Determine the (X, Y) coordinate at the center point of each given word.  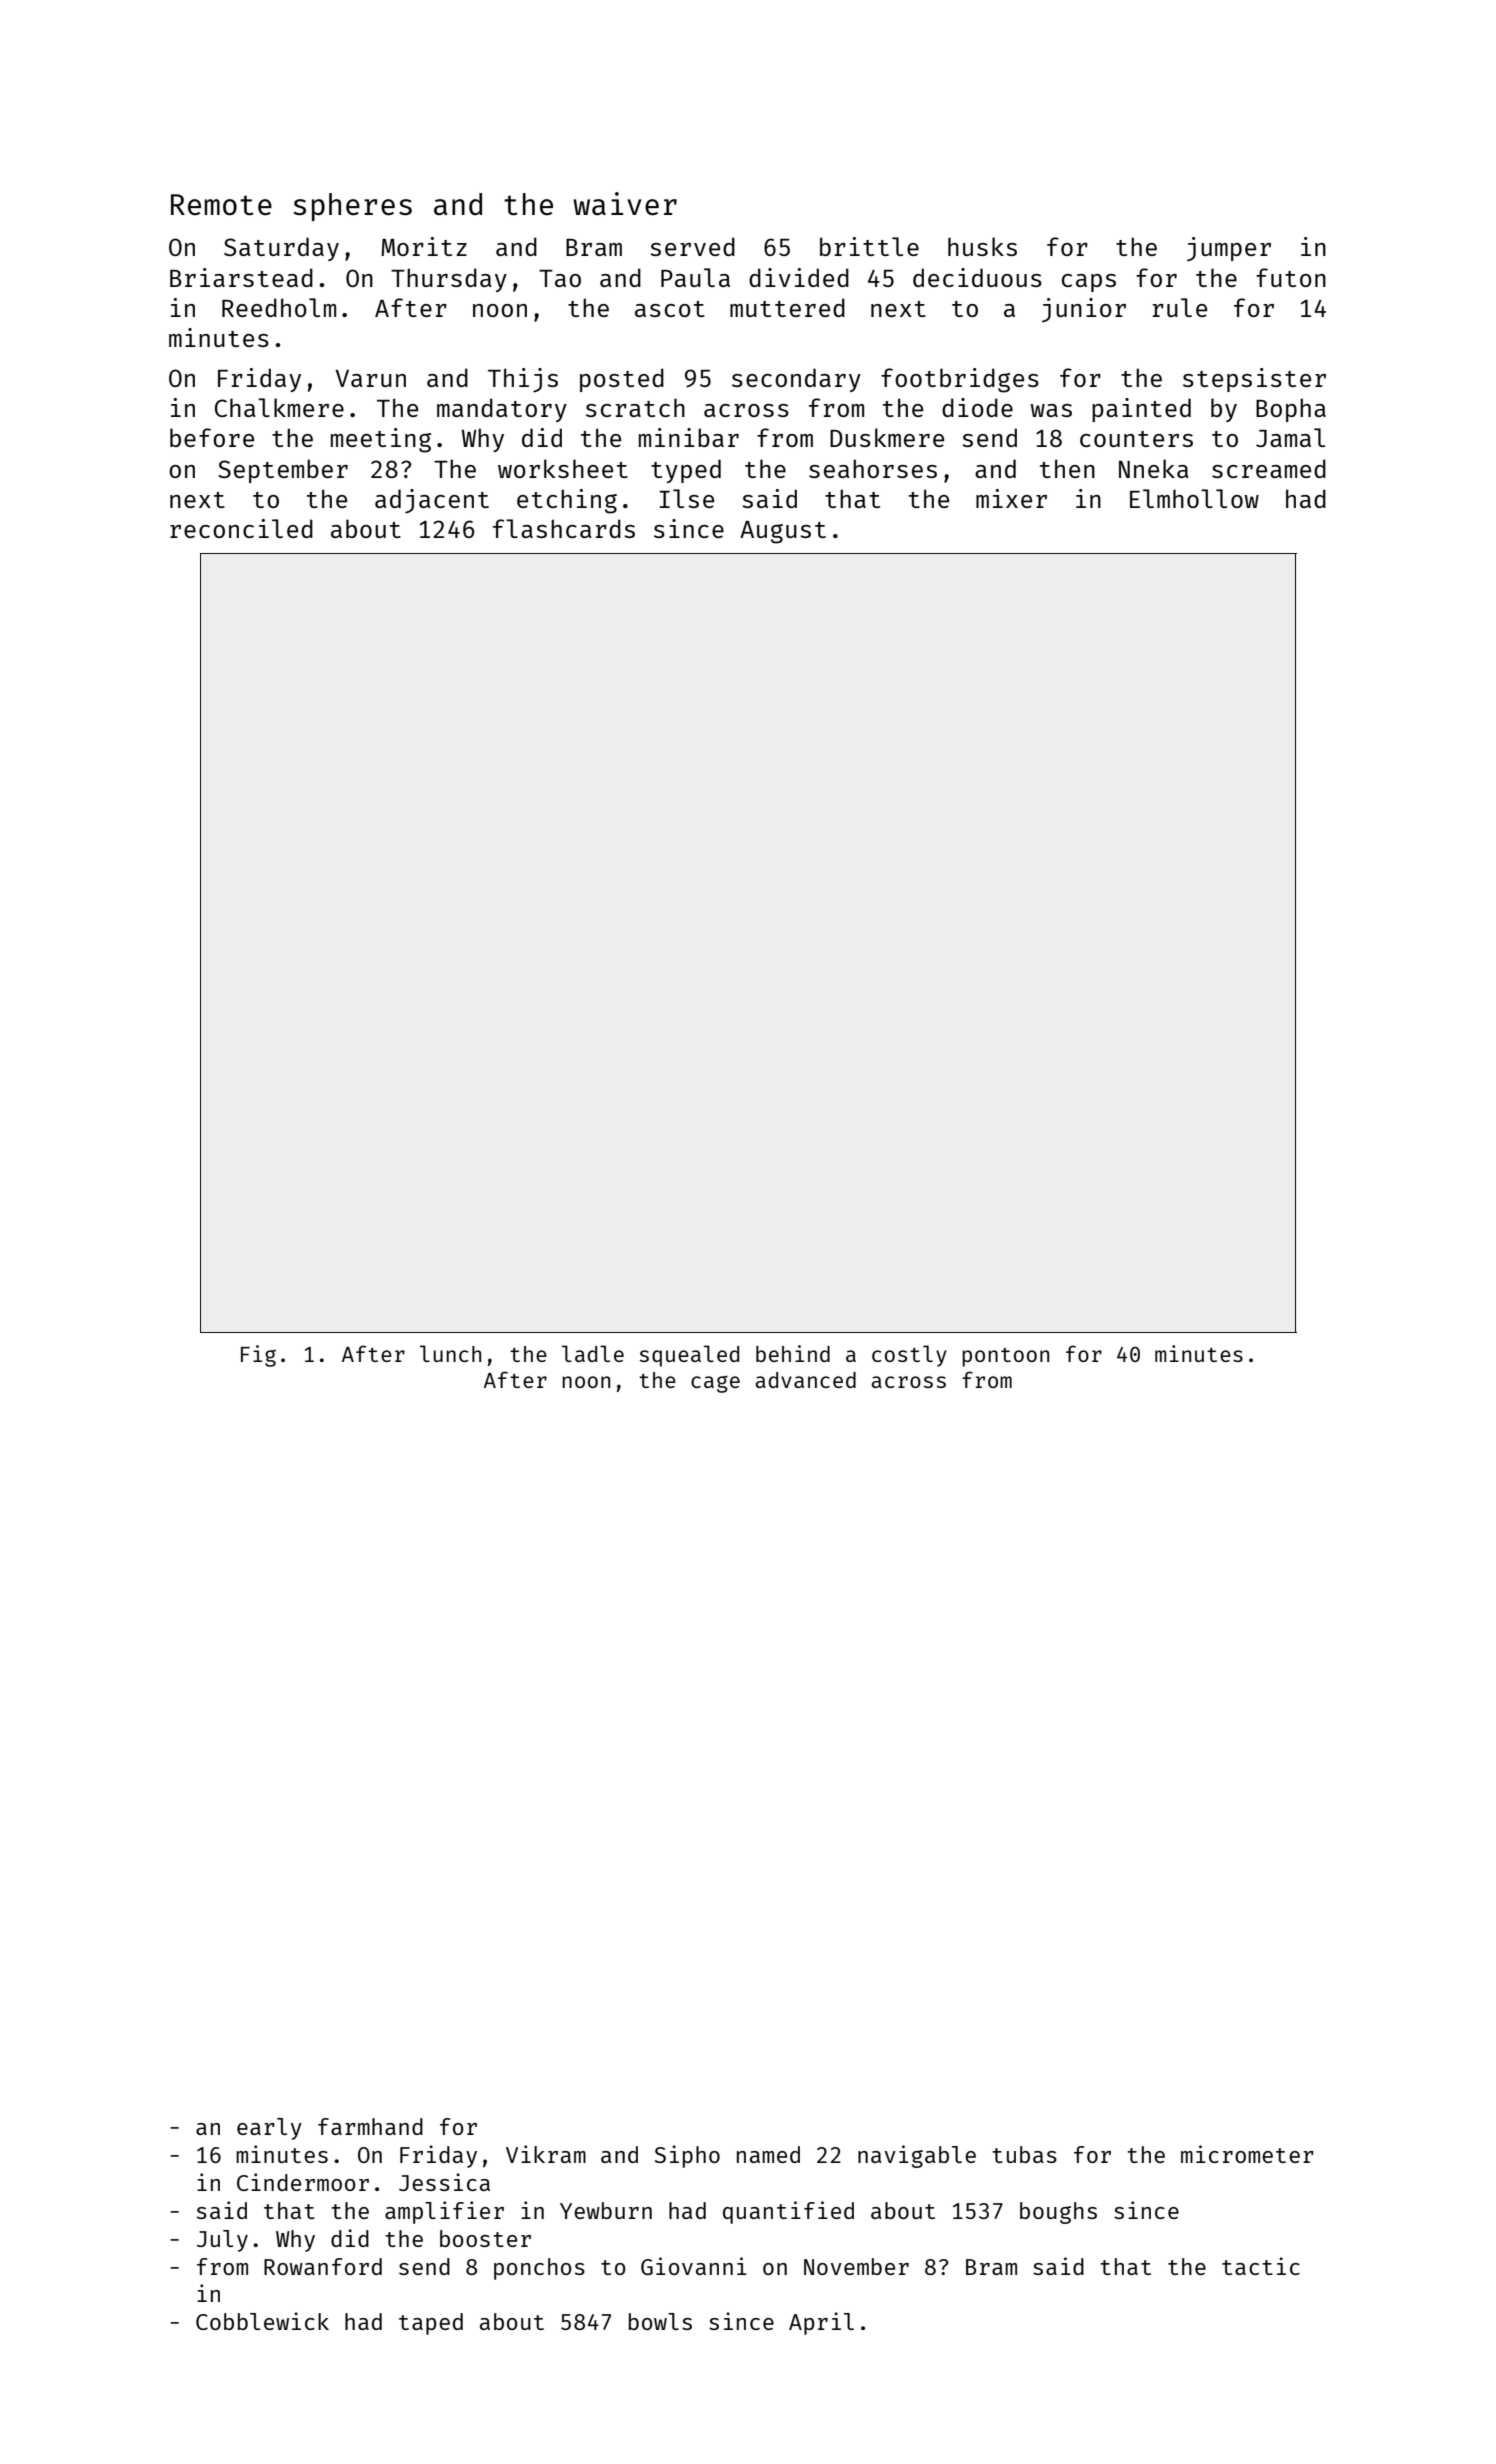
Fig (258, 1356)
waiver (625, 203)
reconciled (241, 528)
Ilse (686, 498)
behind (793, 1353)
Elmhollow (1194, 498)
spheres (353, 207)
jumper (1229, 249)
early (269, 2129)
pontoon (1005, 1357)
